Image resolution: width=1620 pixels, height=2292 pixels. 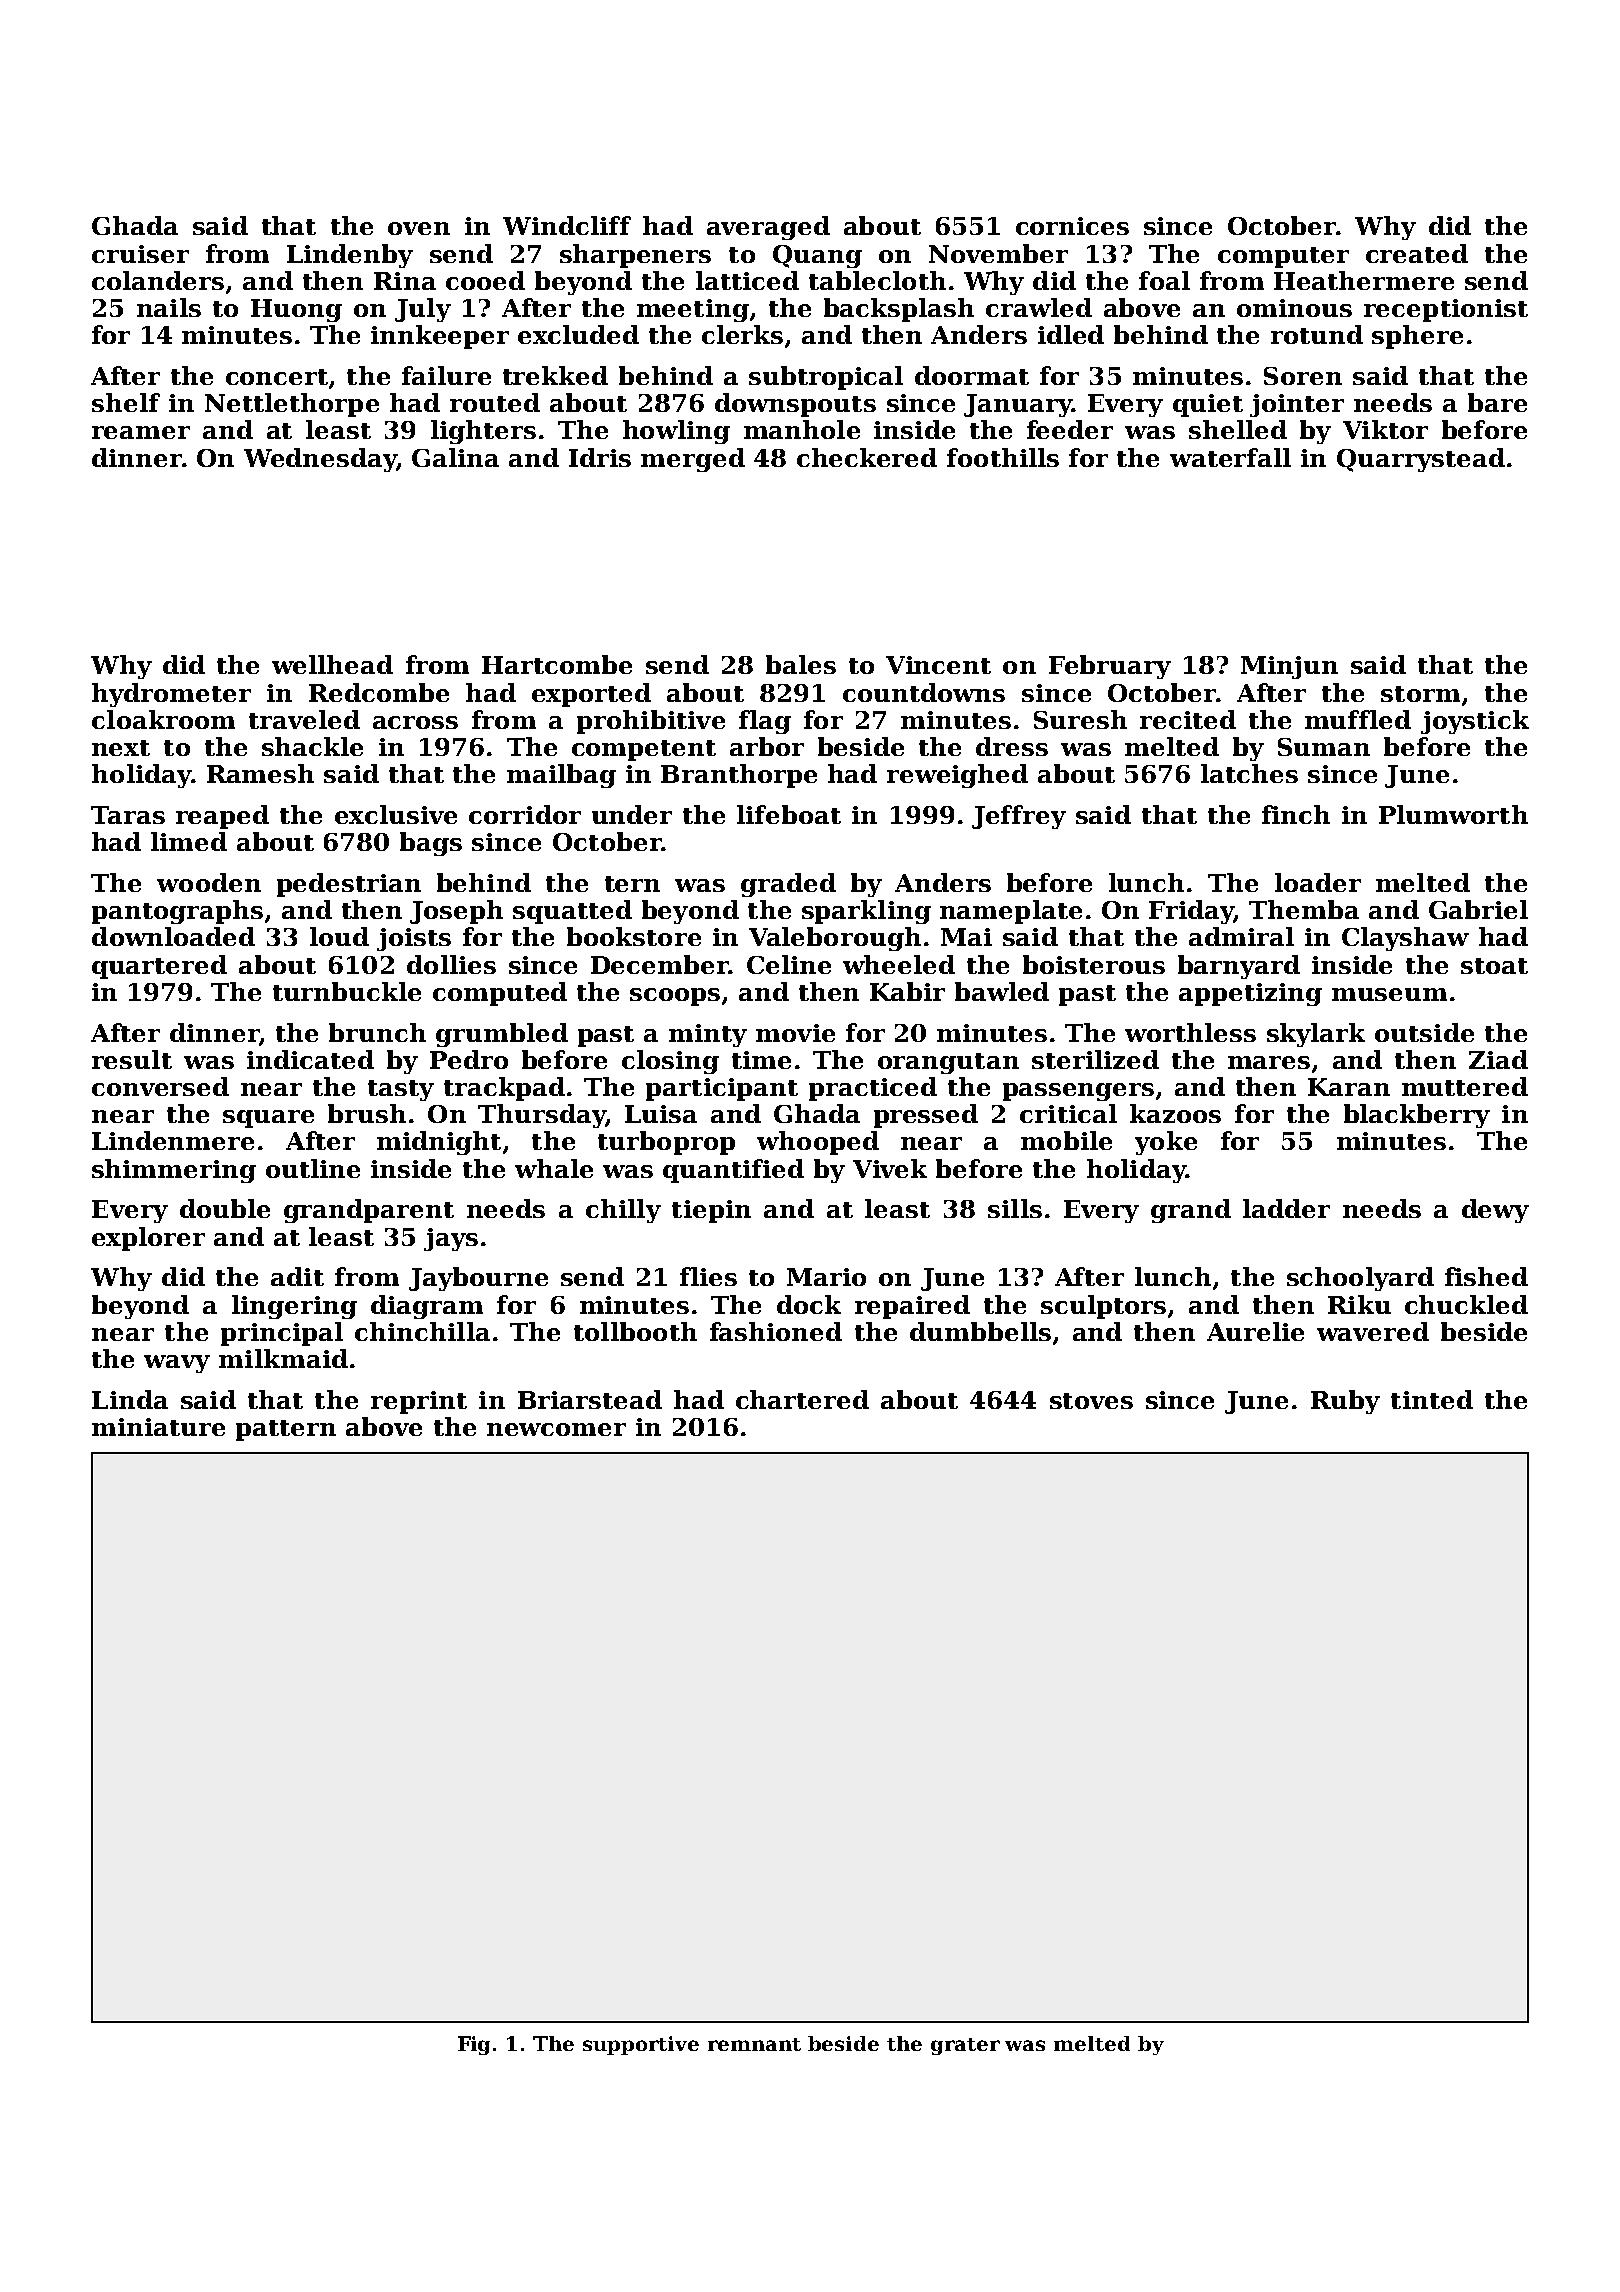 I want to click on Fig, so click(x=474, y=2045).
